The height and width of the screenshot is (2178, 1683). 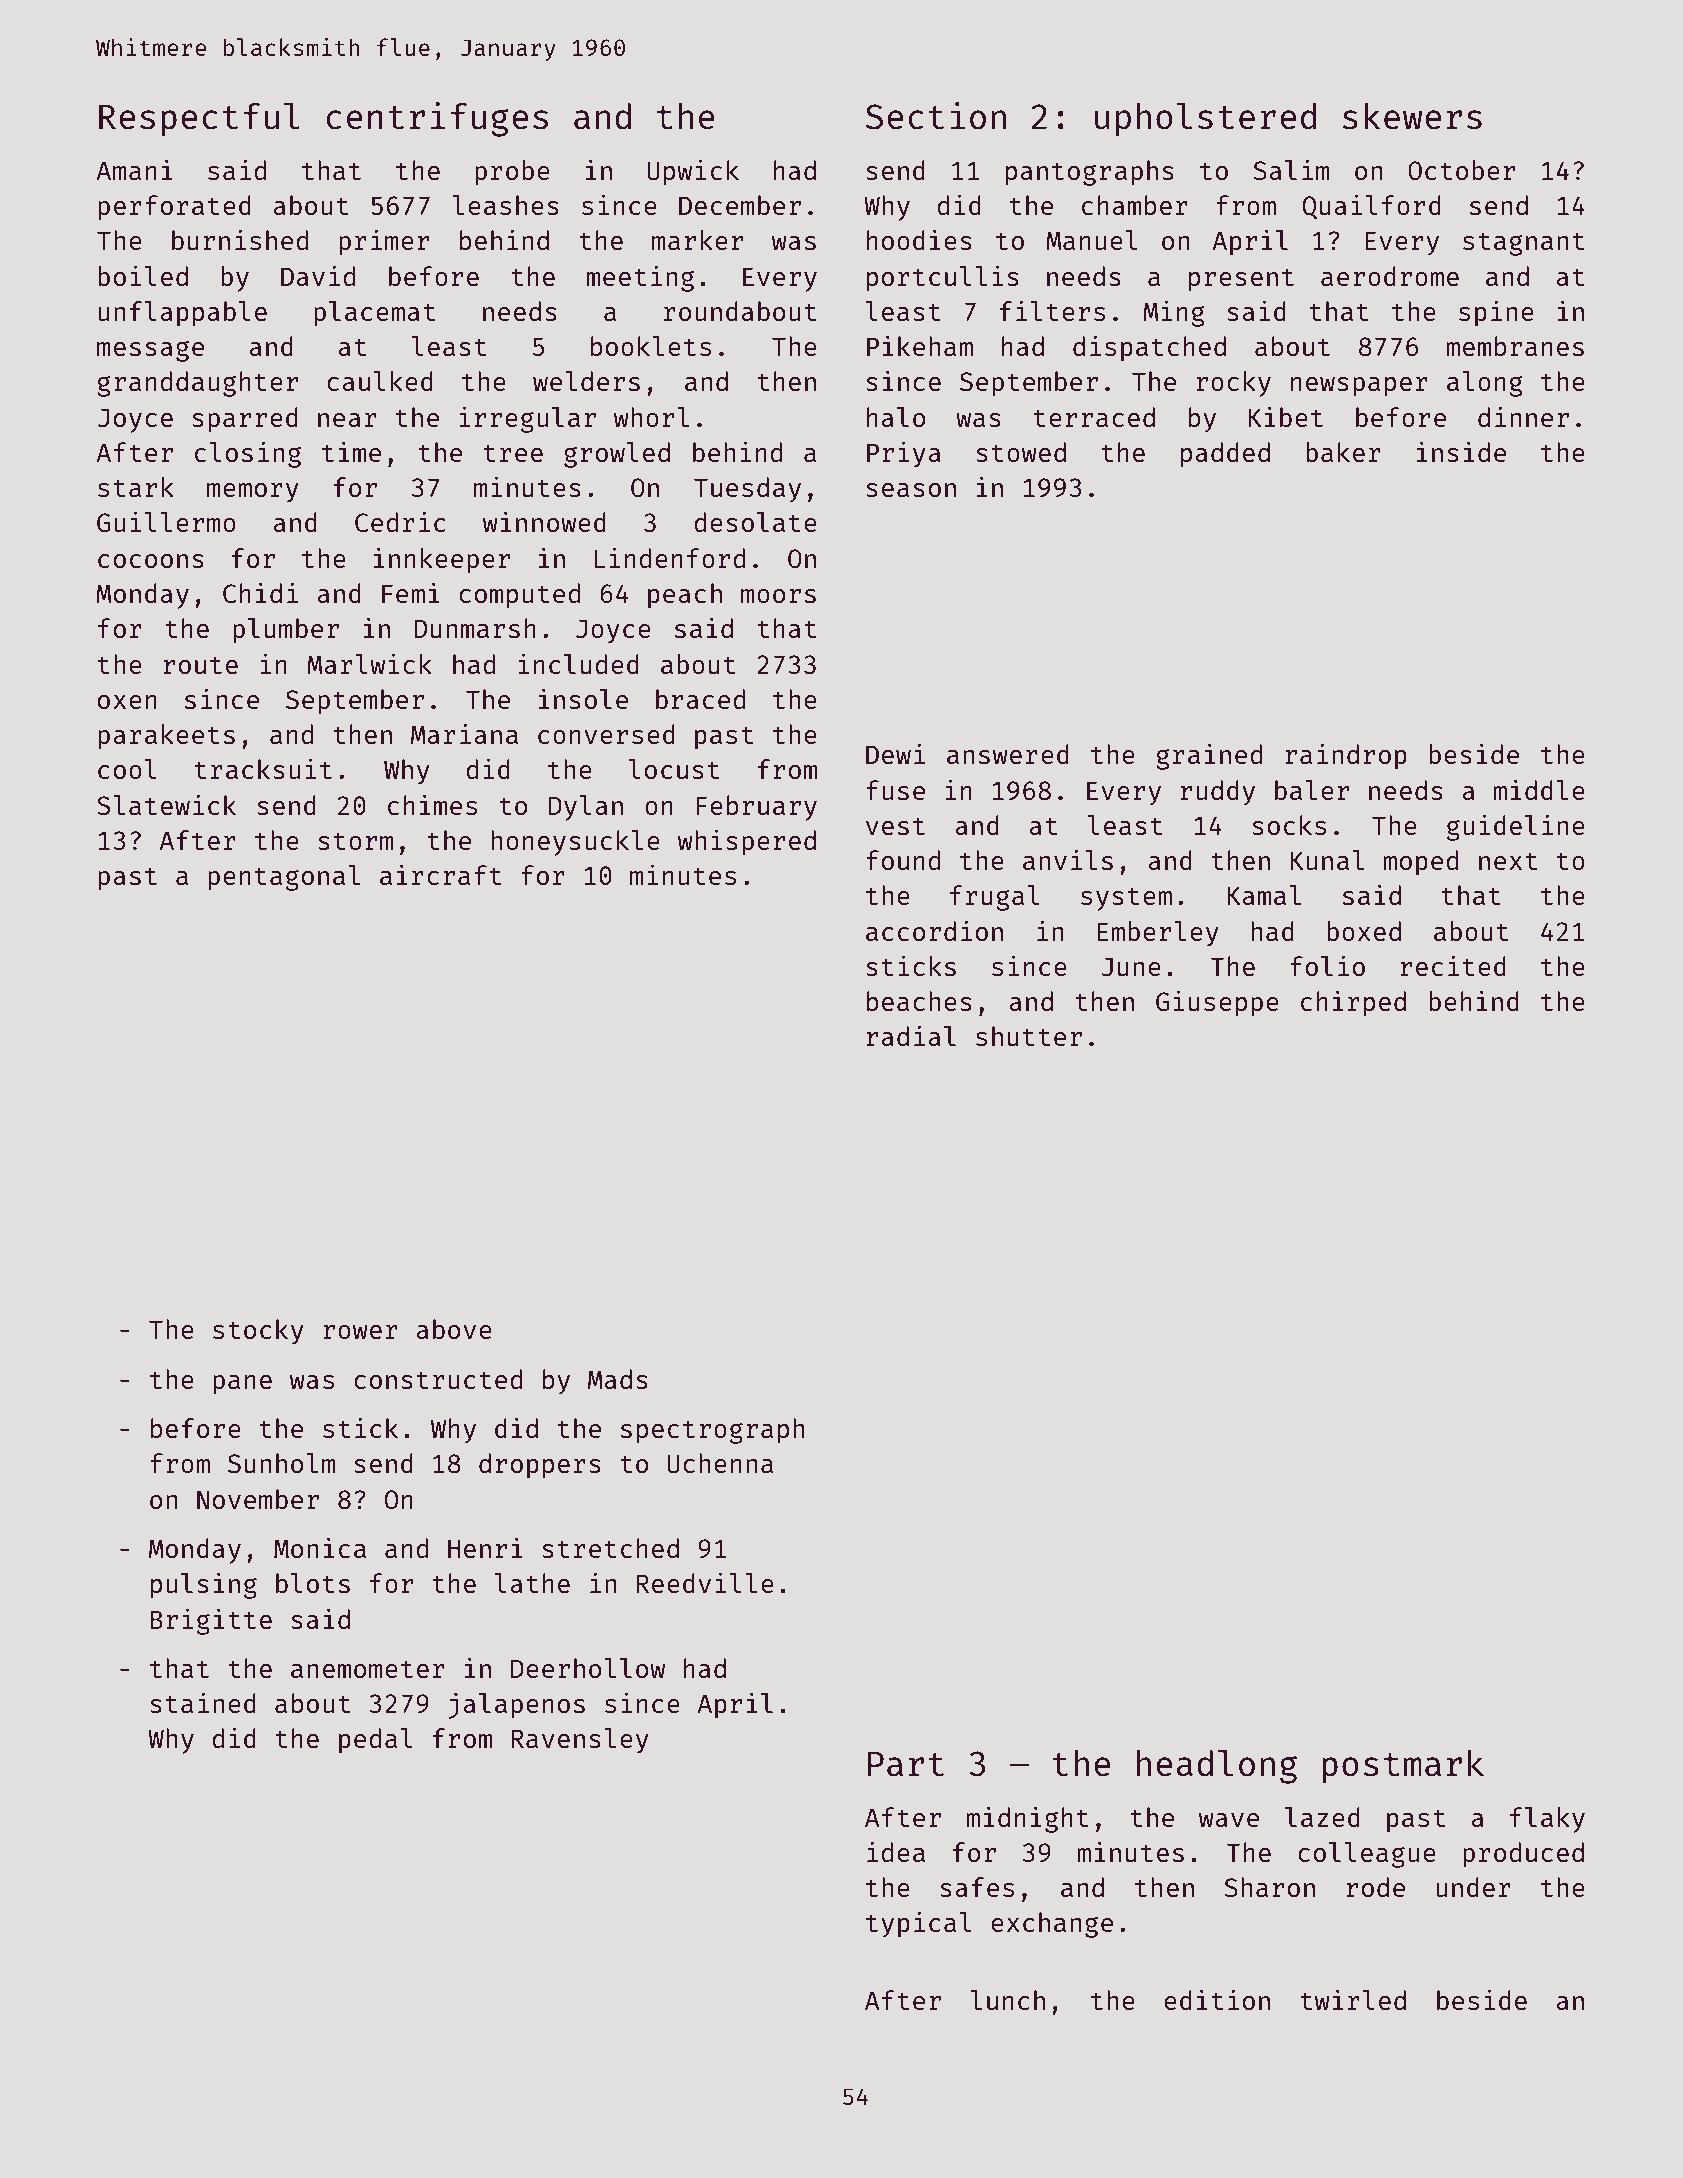 I want to click on centrifuges, so click(x=437, y=119).
